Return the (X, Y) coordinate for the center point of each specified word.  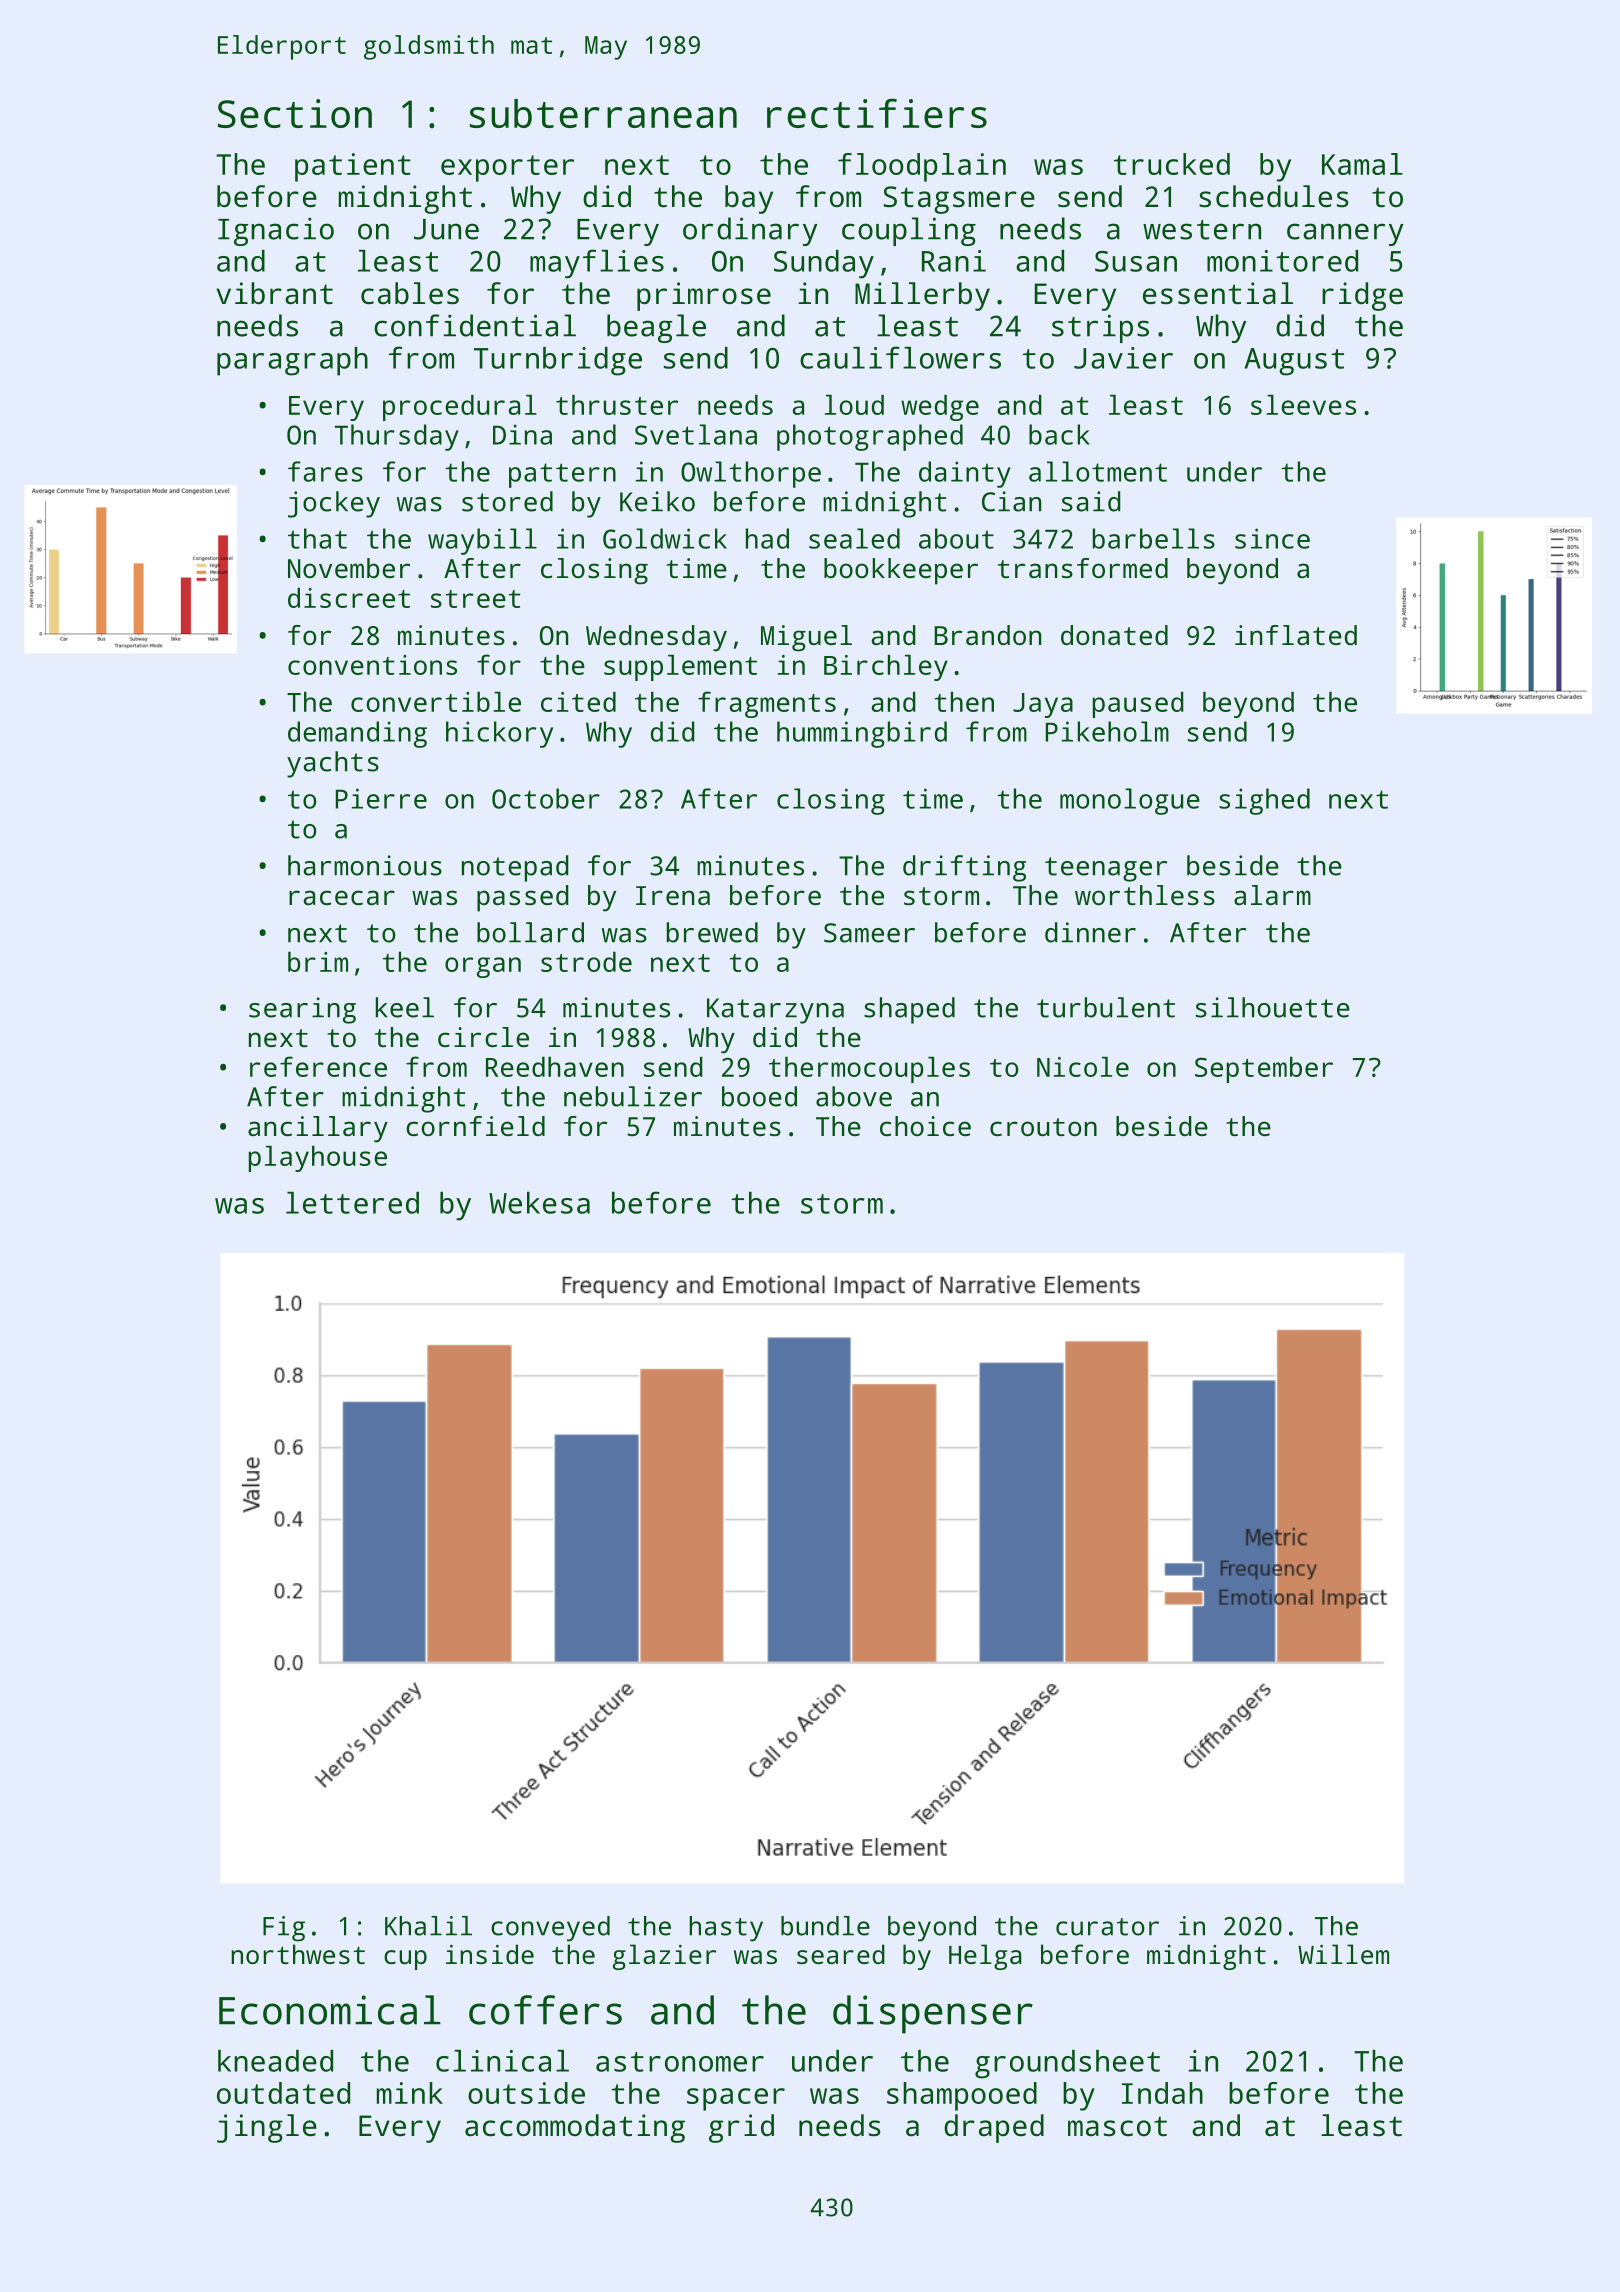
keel (405, 1007)
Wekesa (539, 1203)
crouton (1043, 1127)
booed (759, 1096)
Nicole (1083, 1067)
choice (925, 1126)
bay (749, 199)
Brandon (987, 635)
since (1272, 538)
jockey (334, 504)
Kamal (1362, 164)
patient (353, 167)
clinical (502, 2061)
